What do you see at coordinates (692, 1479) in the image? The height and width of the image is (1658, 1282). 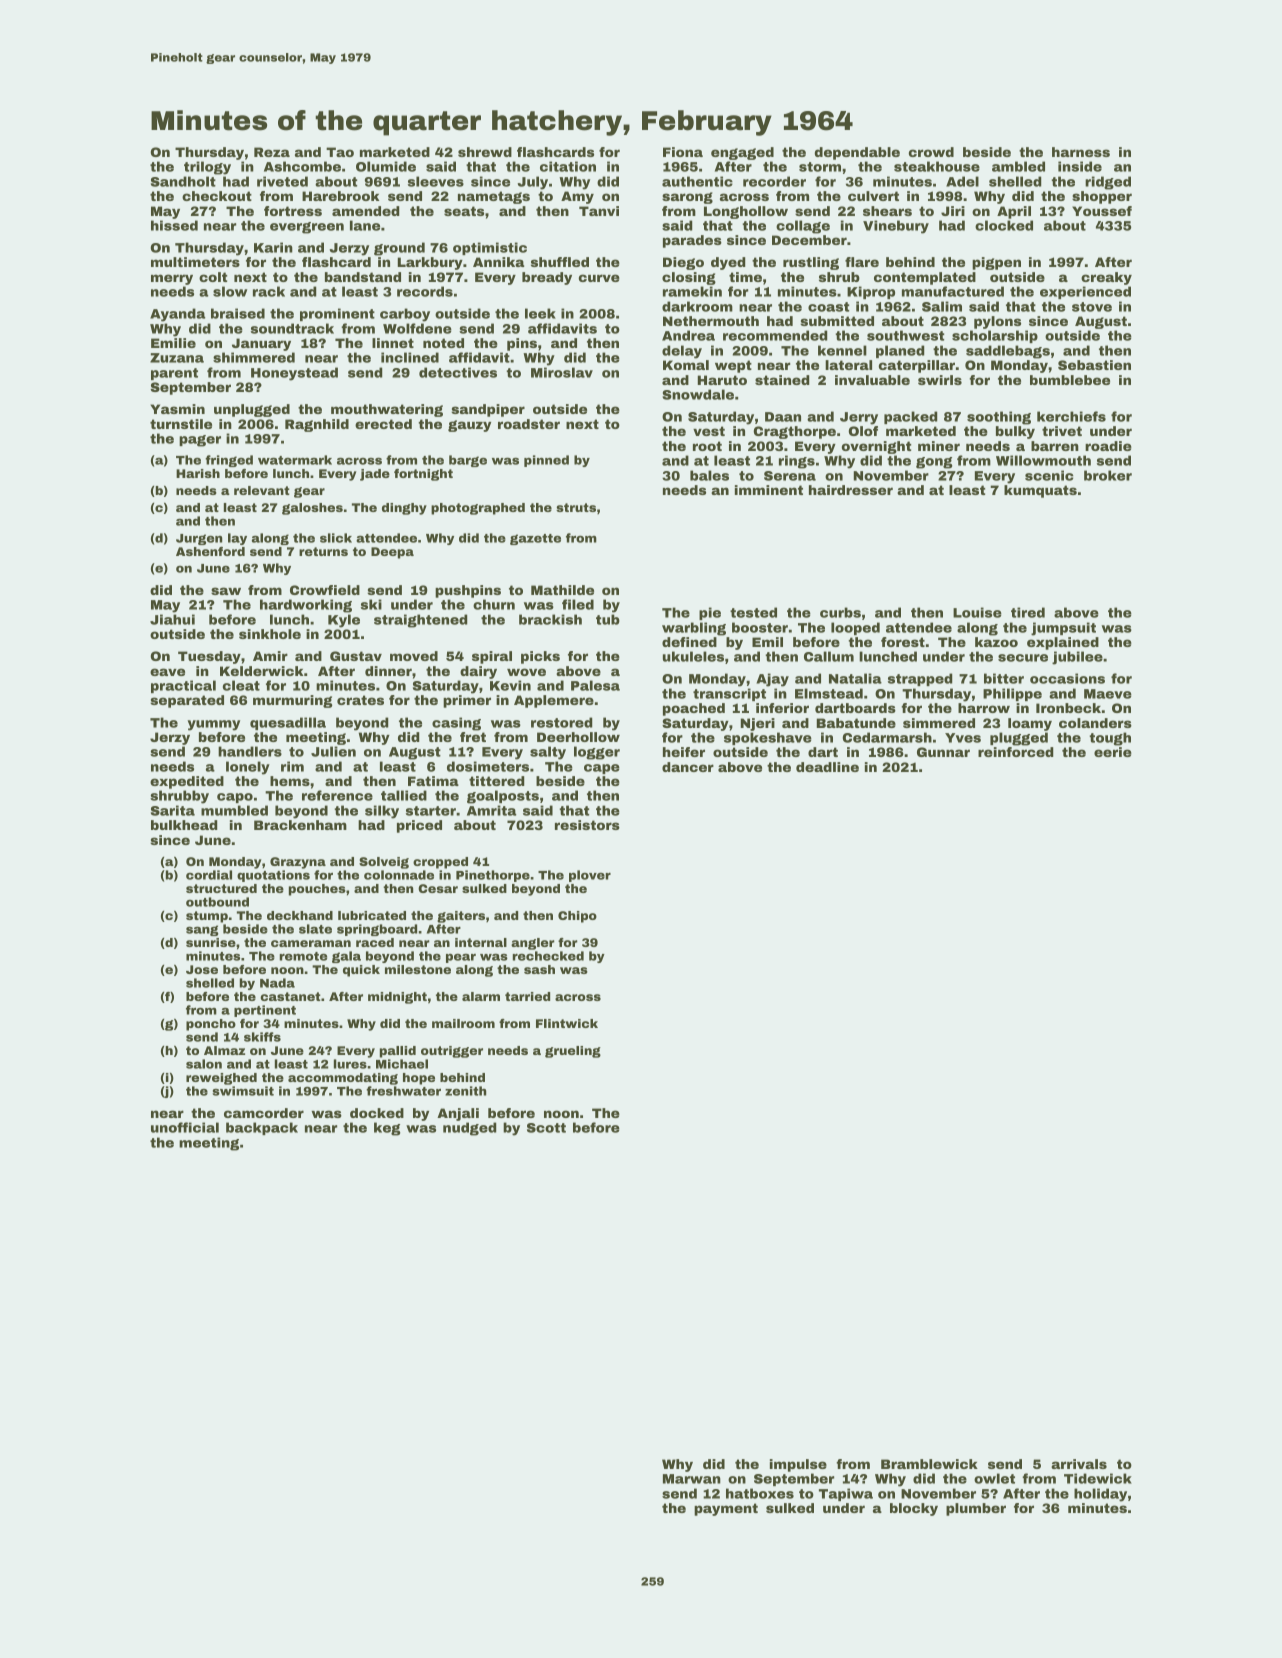 I see `Marwan` at bounding box center [692, 1479].
